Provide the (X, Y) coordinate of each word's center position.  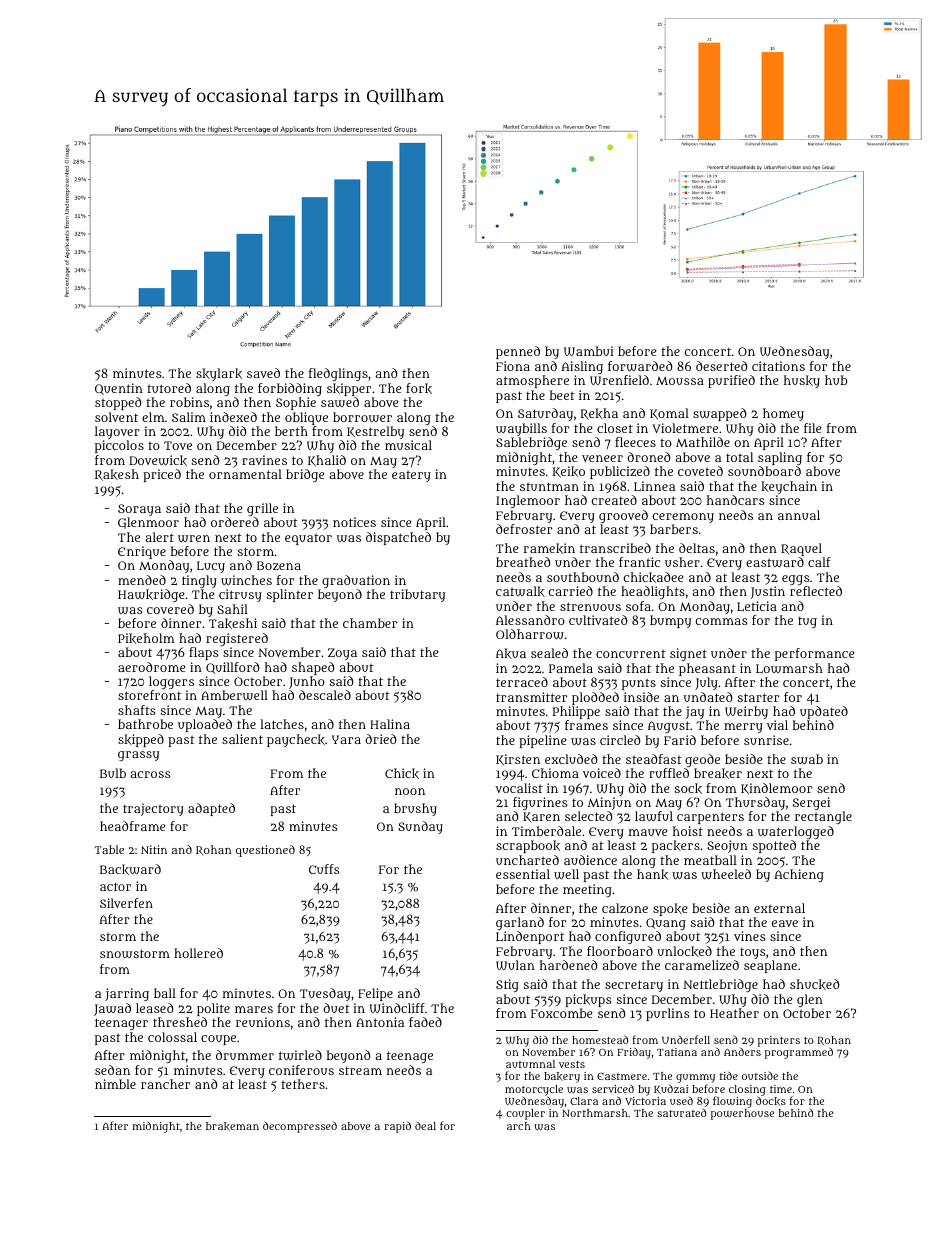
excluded (571, 759)
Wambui (588, 351)
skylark (219, 374)
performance (815, 654)
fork (419, 388)
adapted (211, 809)
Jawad (112, 1009)
